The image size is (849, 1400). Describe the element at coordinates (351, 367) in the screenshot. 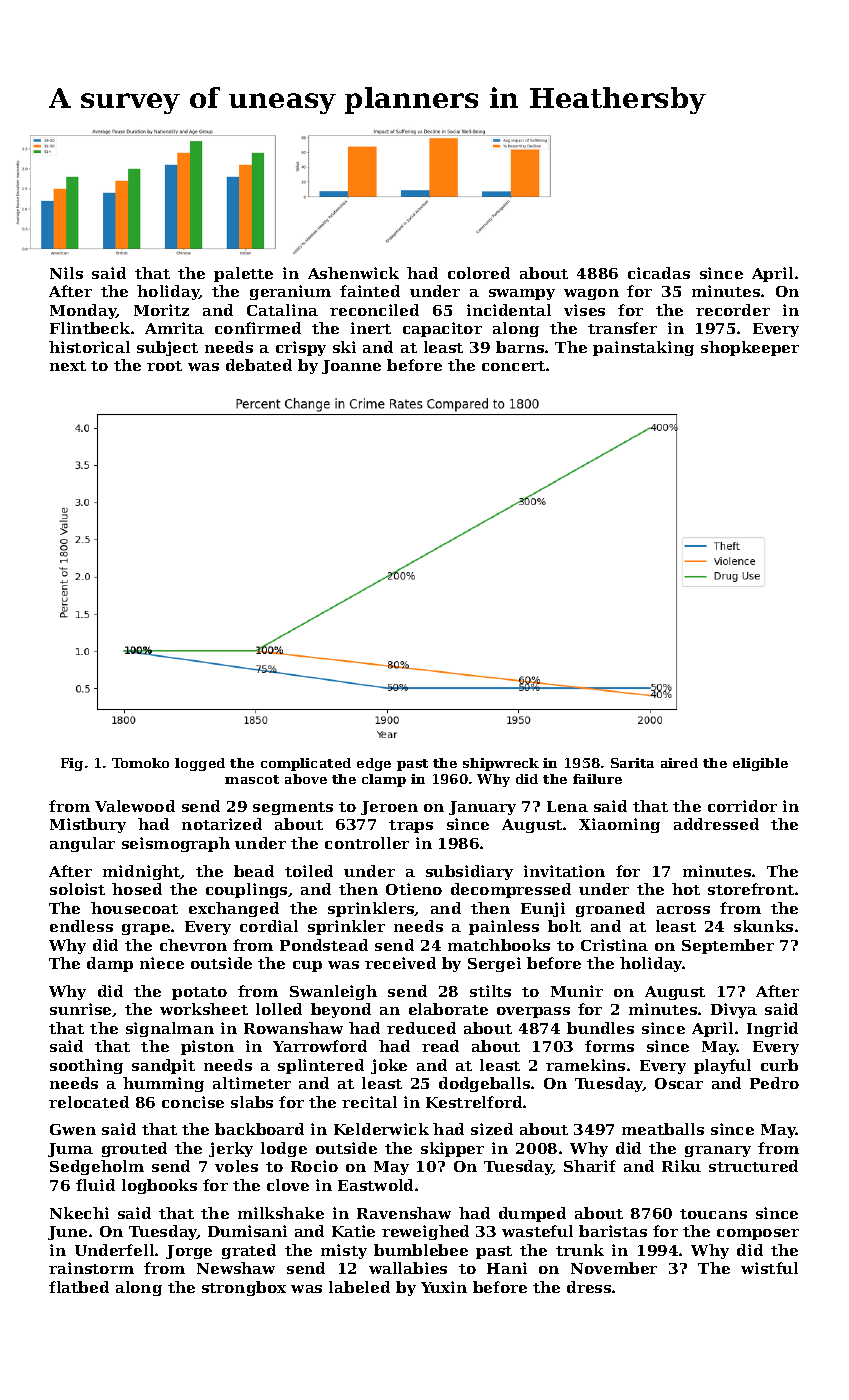

I see `Joanne` at that location.
